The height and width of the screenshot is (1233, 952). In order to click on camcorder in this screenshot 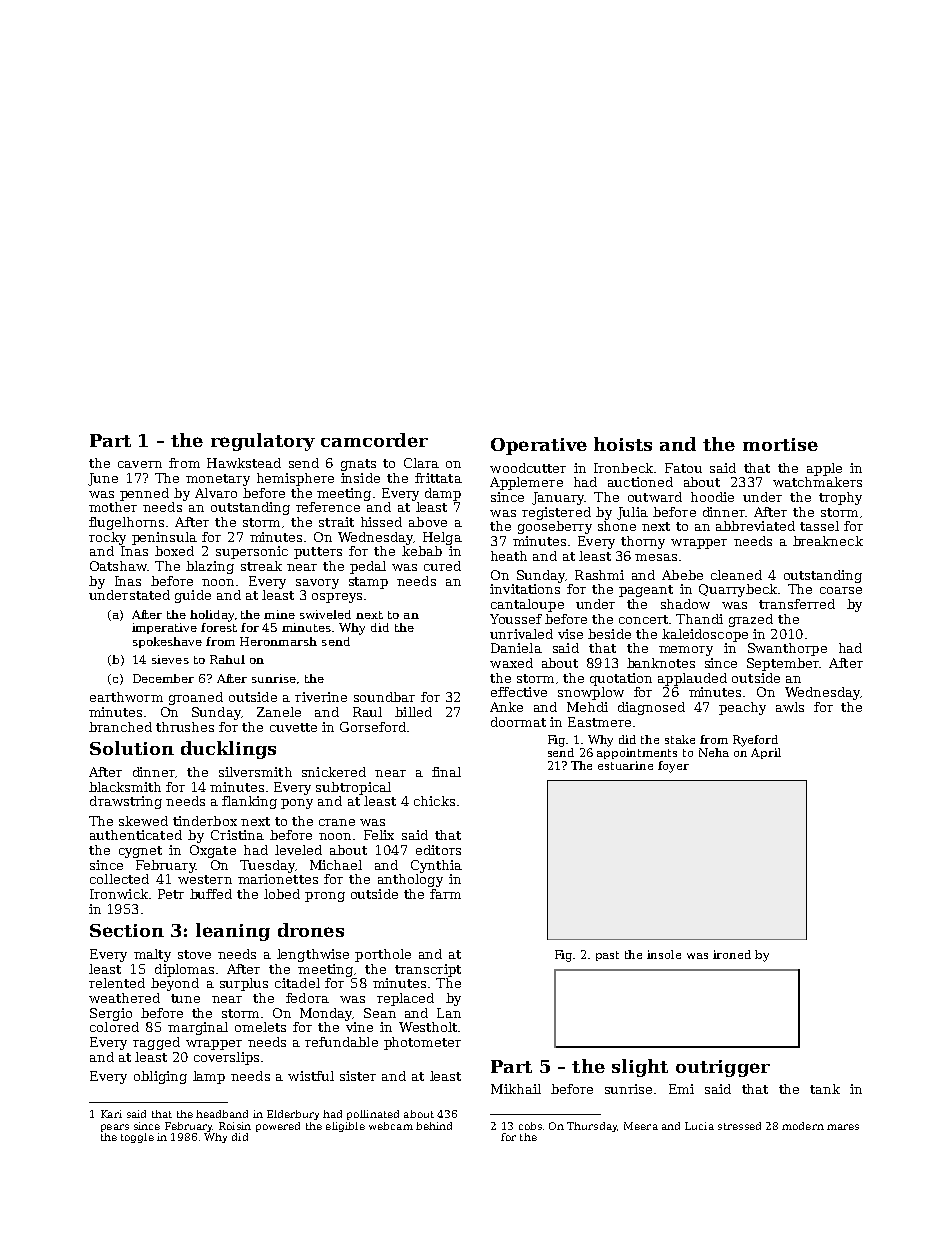, I will do `click(374, 440)`.
